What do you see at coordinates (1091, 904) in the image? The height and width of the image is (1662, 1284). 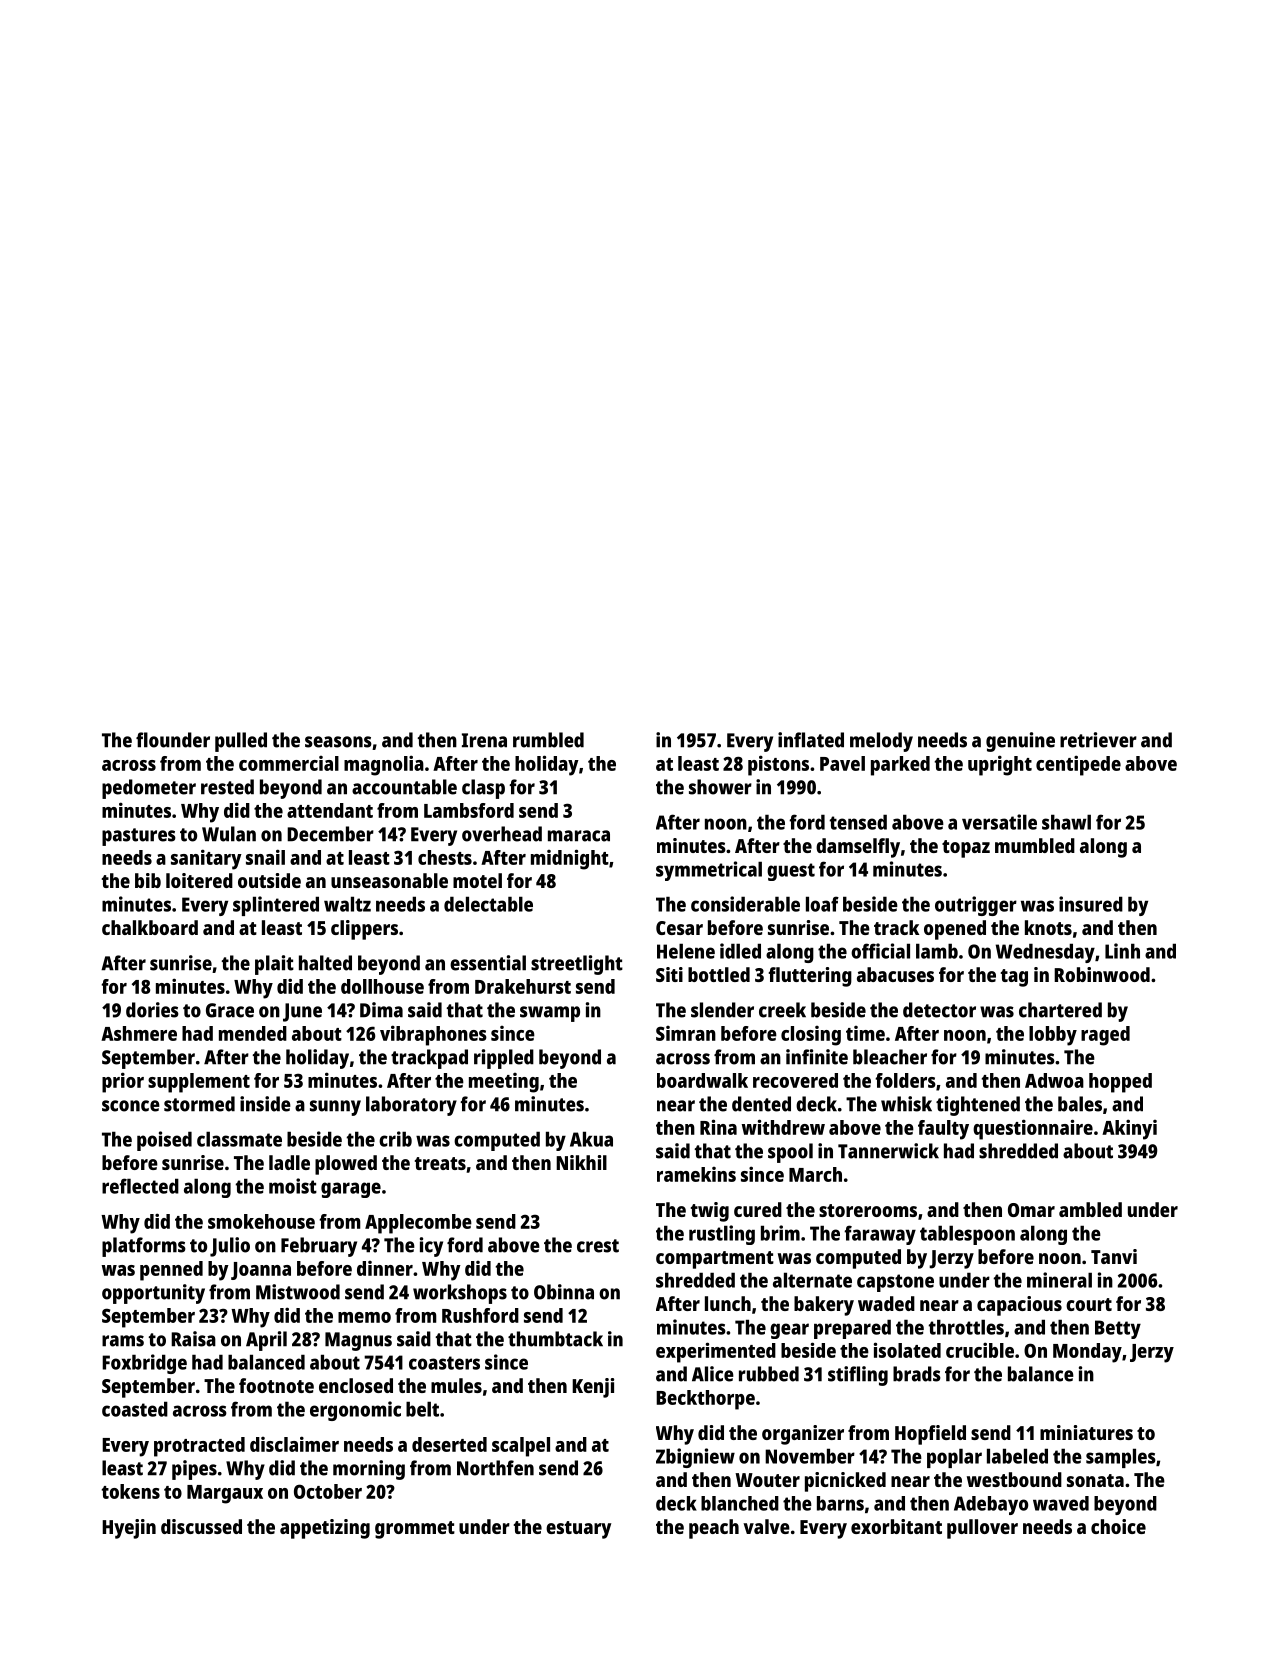 I see `insured` at bounding box center [1091, 904].
